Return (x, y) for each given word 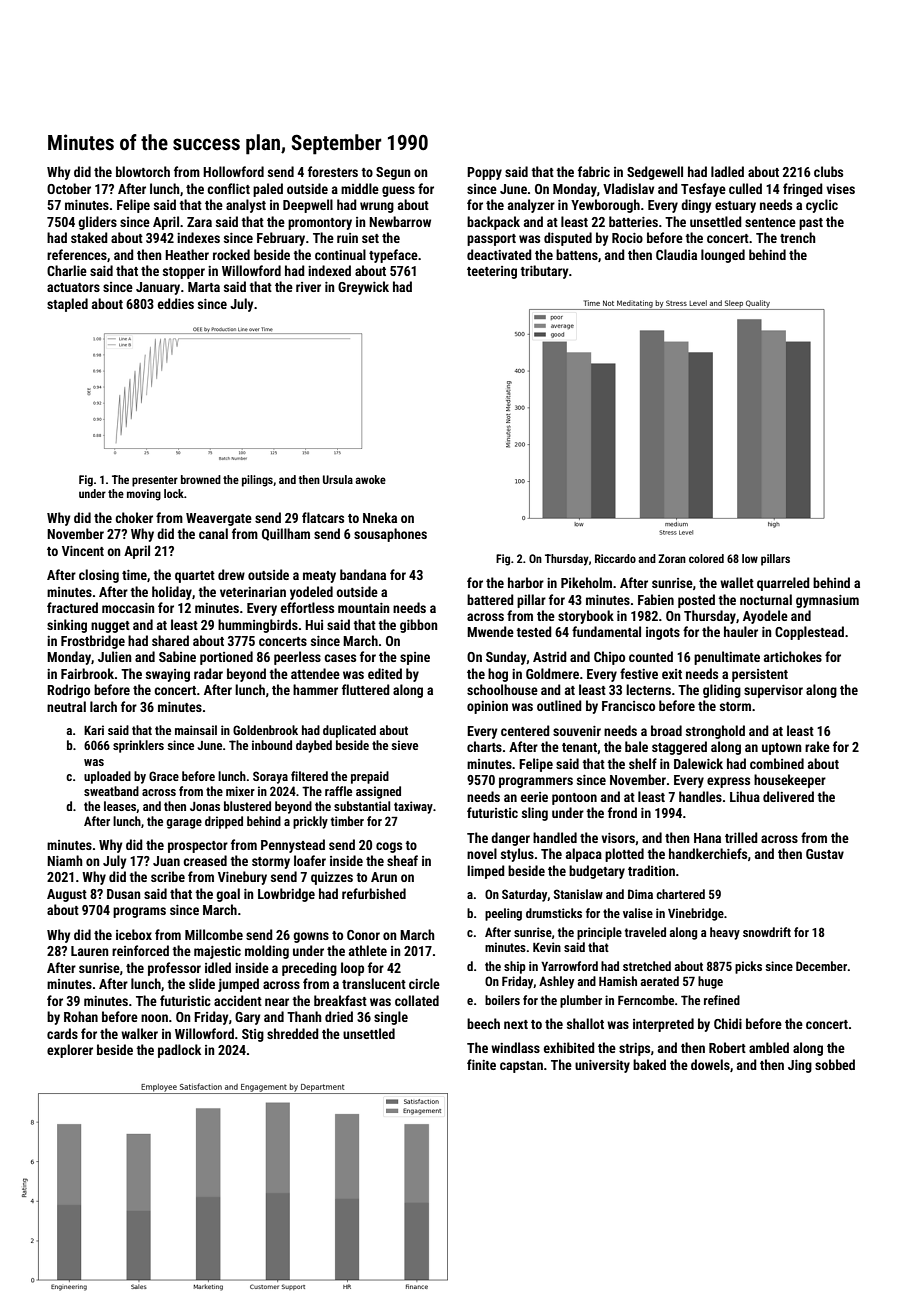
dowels (710, 1064)
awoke (370, 479)
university (602, 1066)
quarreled (783, 584)
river (308, 287)
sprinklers (138, 746)
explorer (70, 1051)
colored (706, 558)
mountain (363, 608)
